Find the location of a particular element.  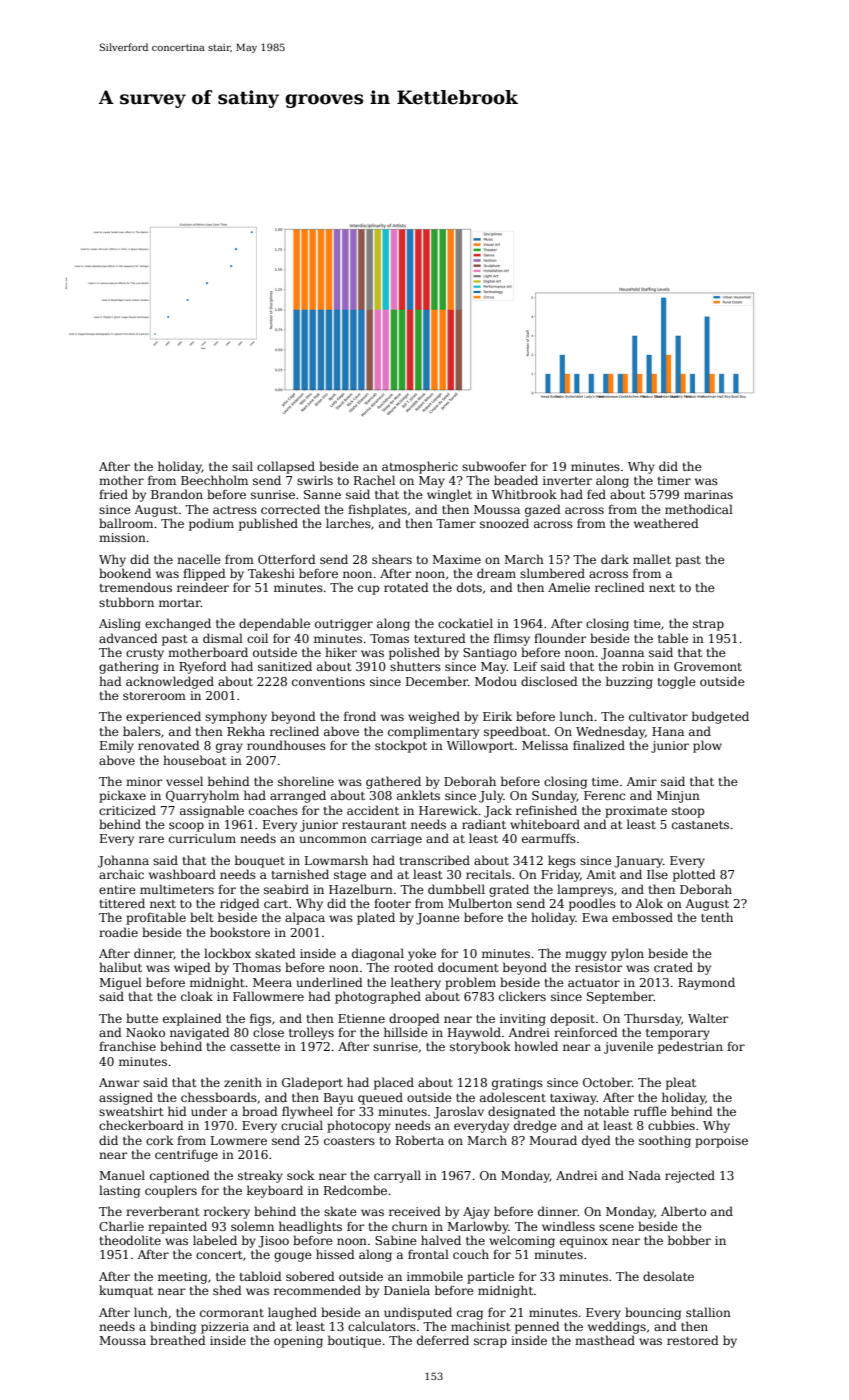

Emily is located at coordinates (117, 746).
